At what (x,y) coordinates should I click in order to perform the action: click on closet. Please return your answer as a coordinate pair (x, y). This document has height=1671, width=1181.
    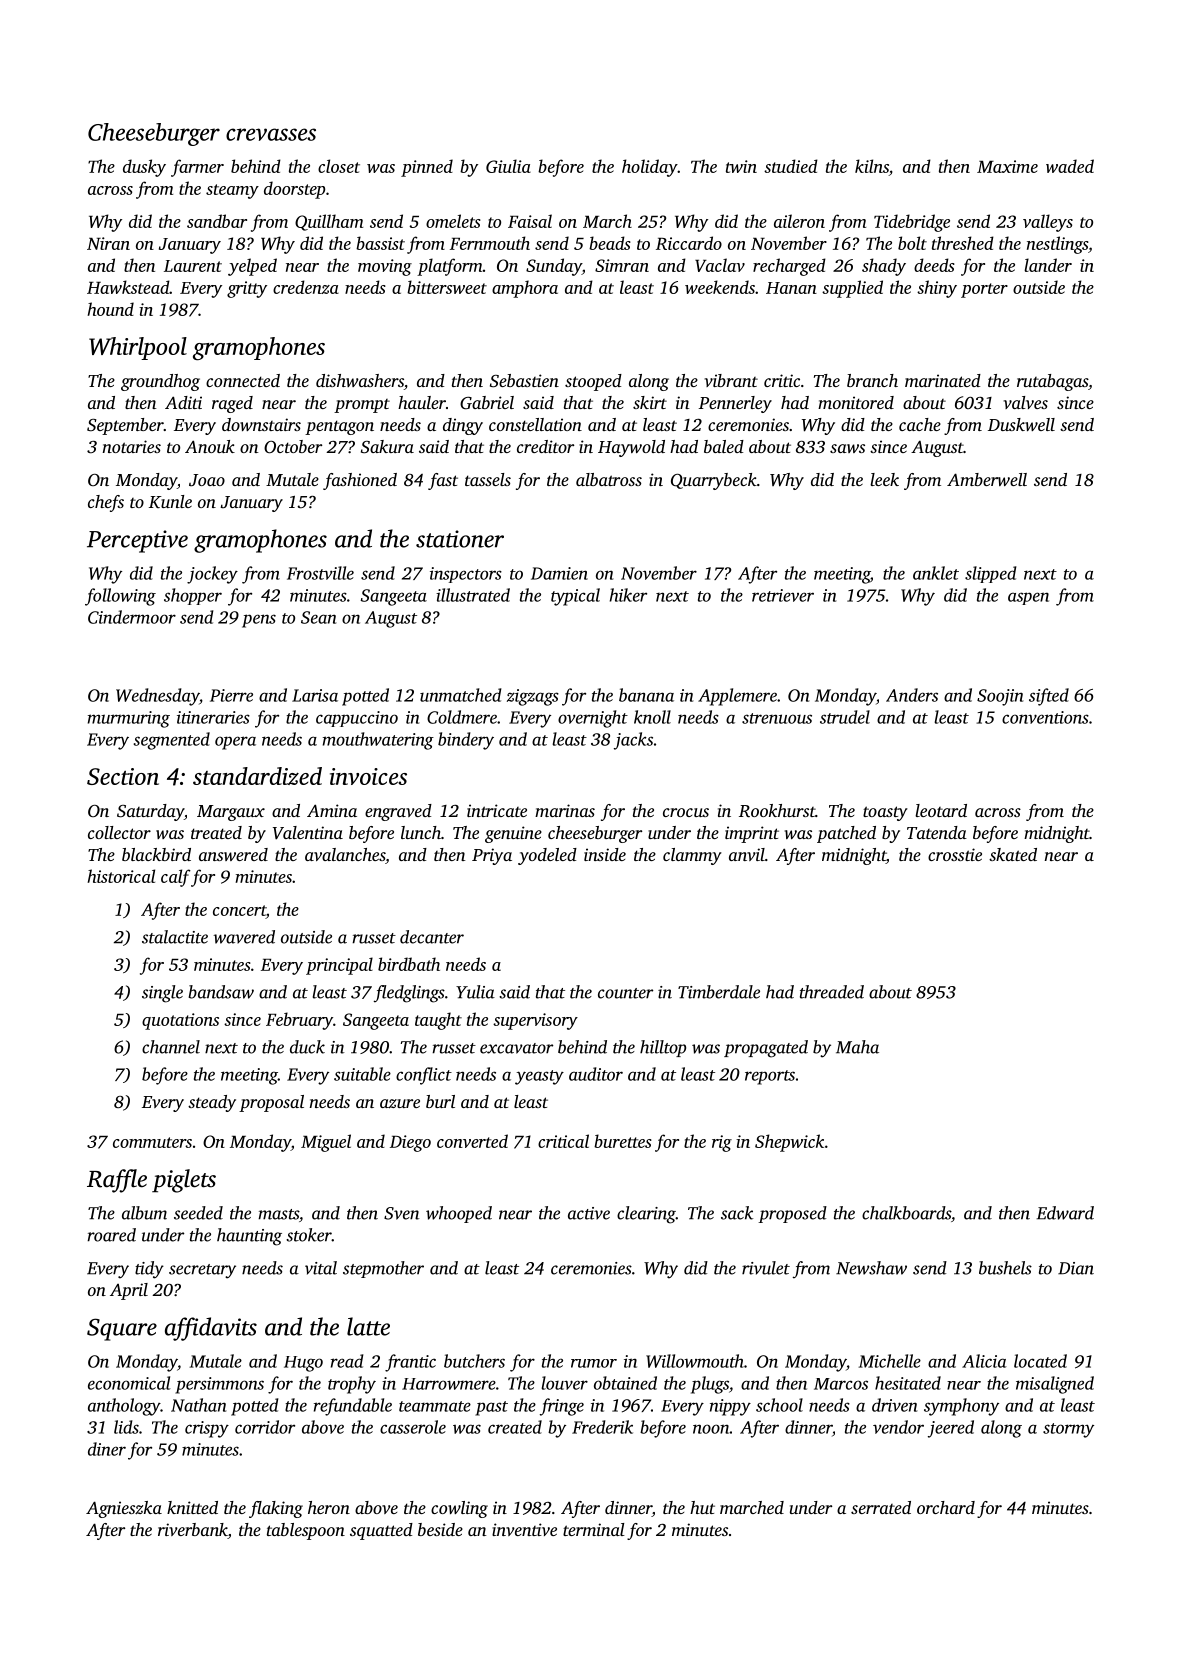
    Looking at the image, I should click on (339, 166).
